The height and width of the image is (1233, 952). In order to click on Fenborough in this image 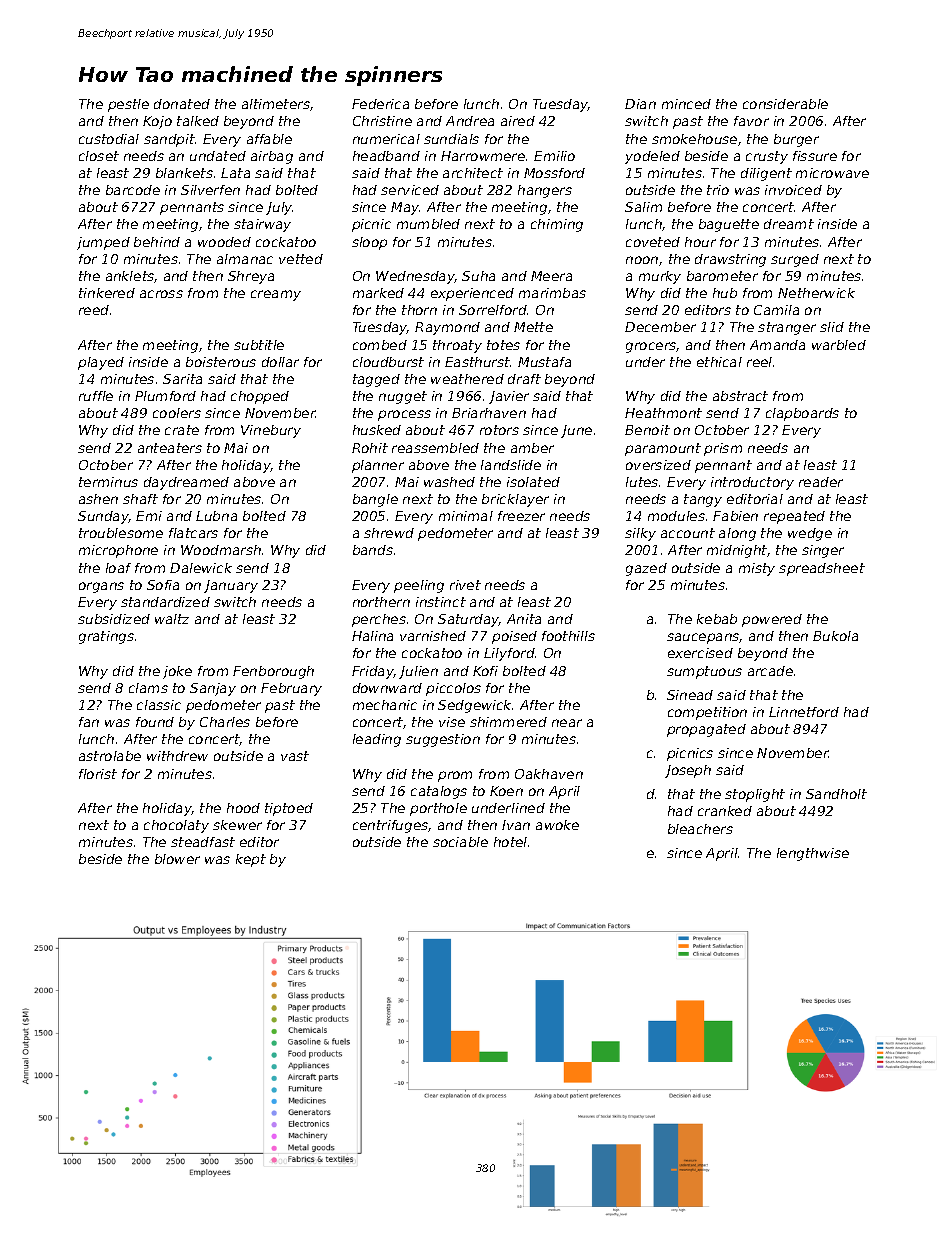, I will do `click(273, 672)`.
